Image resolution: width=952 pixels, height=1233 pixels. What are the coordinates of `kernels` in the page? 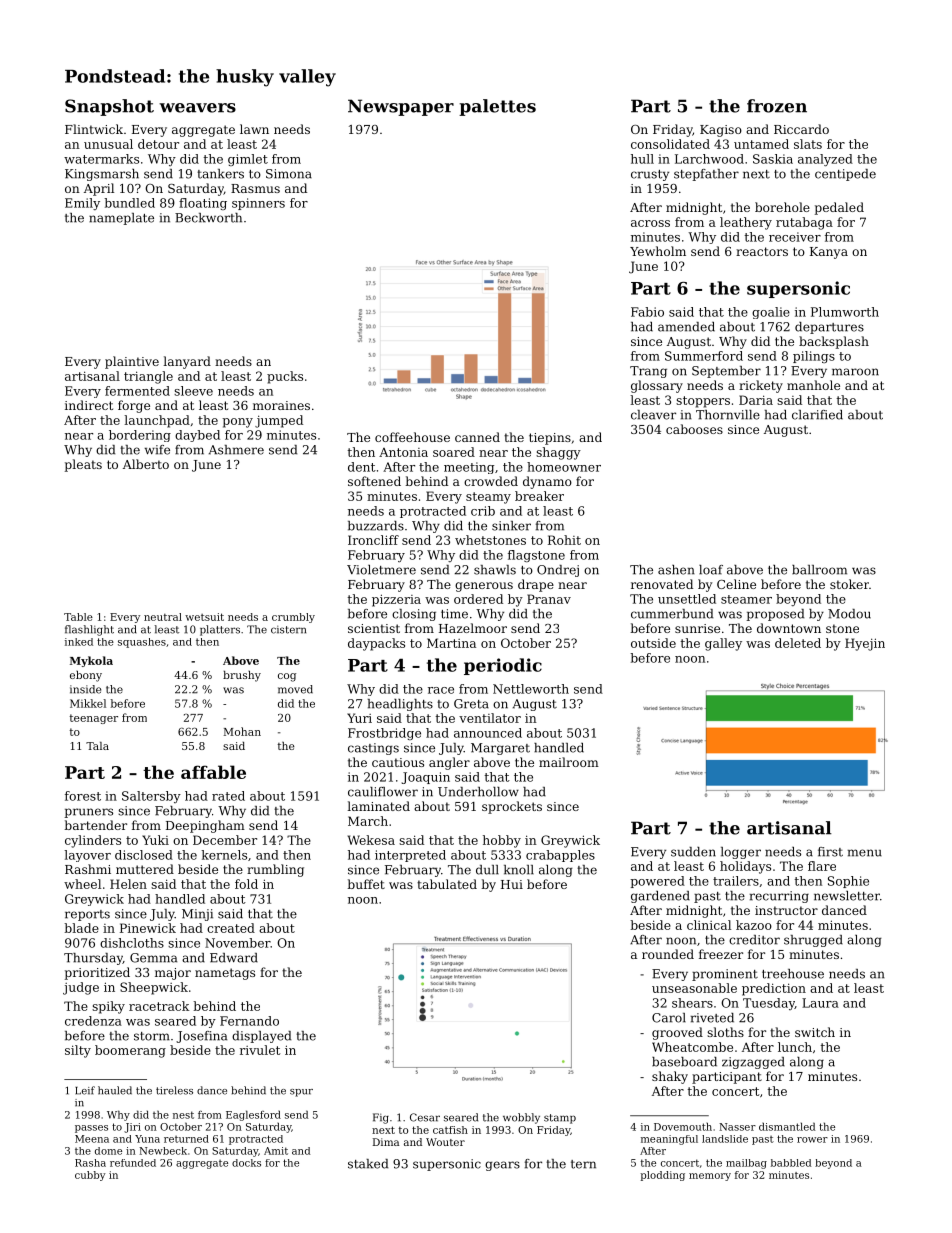 It's located at (224, 855).
